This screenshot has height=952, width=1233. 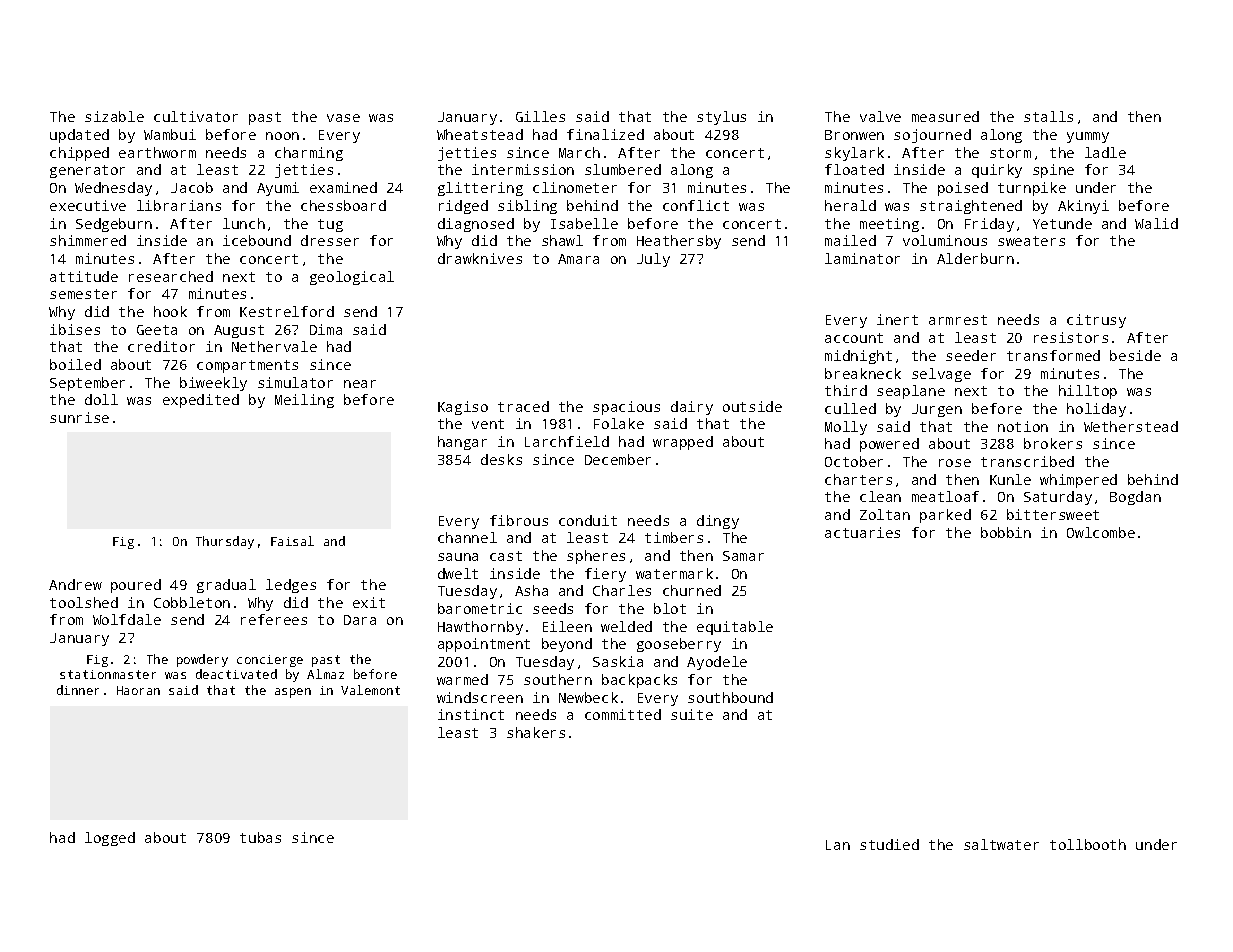 What do you see at coordinates (114, 116) in the screenshot?
I see `sizable` at bounding box center [114, 116].
